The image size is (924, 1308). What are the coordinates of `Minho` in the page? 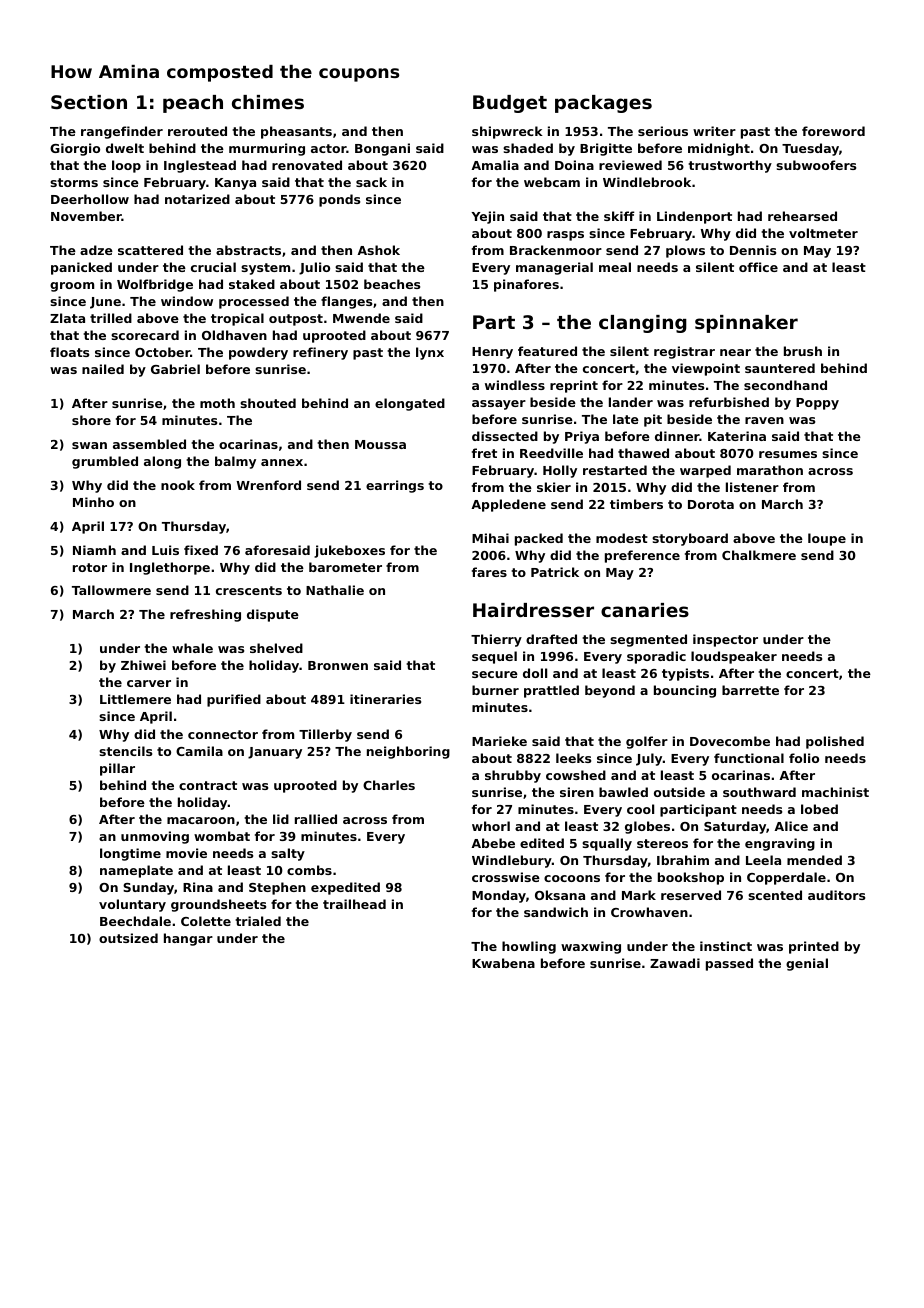 It's located at (93, 502).
